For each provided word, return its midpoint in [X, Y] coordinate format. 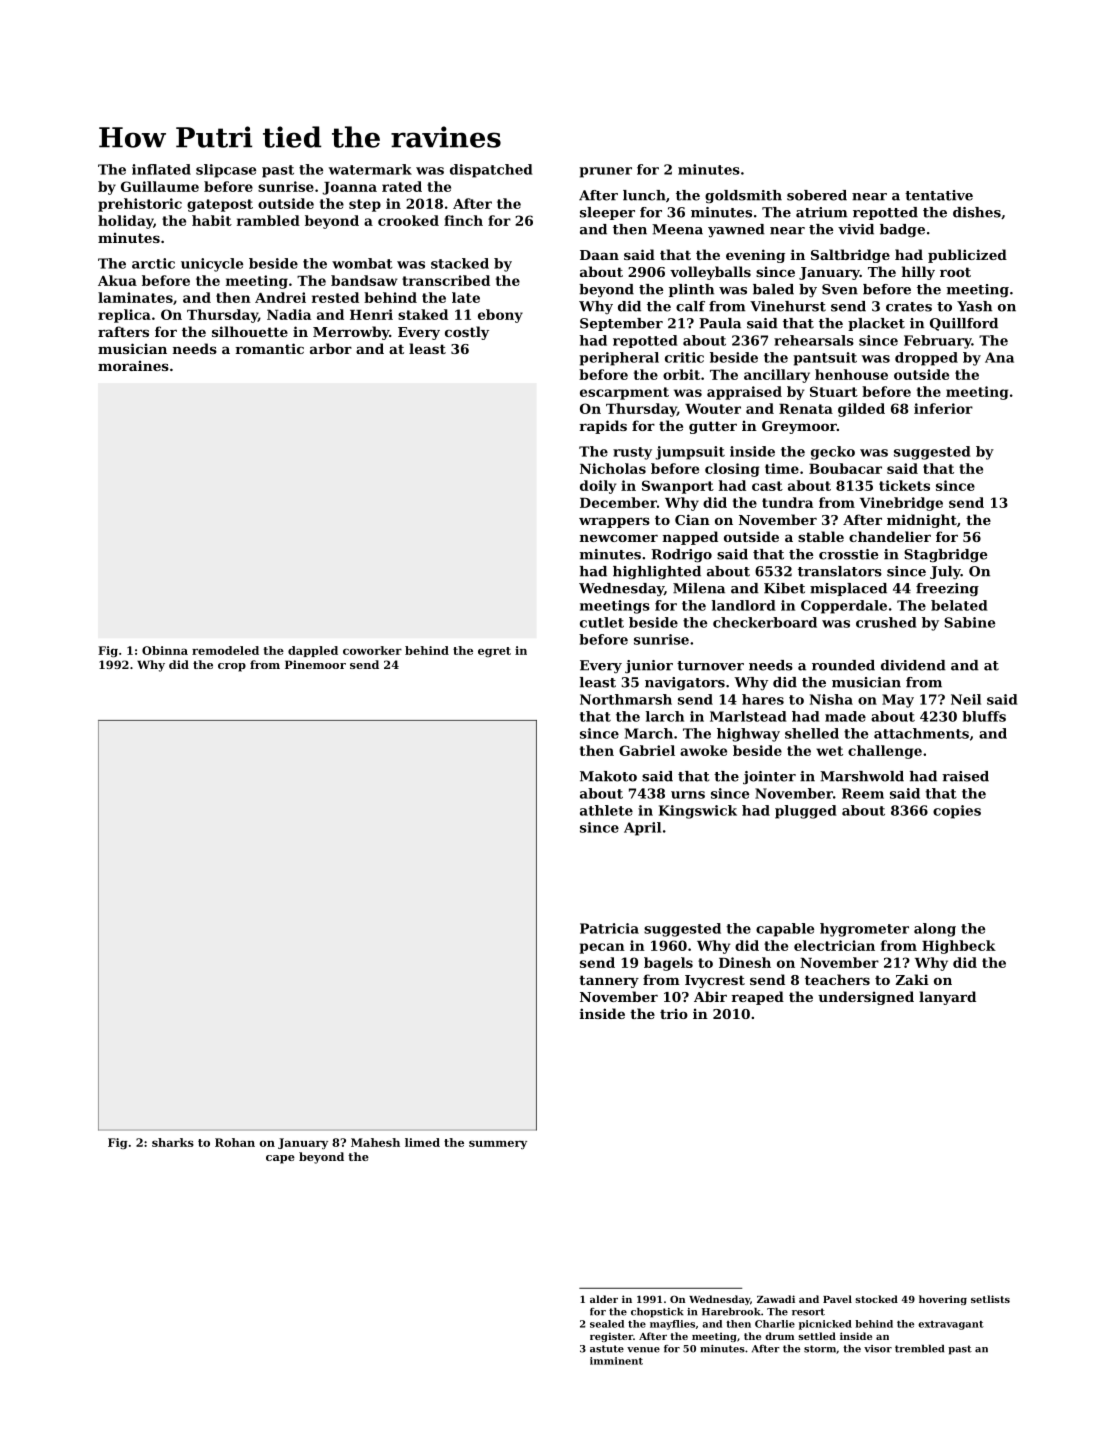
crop [232, 667]
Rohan [235, 1142]
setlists [990, 1299]
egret [494, 652]
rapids [603, 427]
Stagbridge [945, 556]
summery [498, 1144]
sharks [173, 1142]
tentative [939, 195]
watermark [370, 169]
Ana [999, 357]
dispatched [491, 171]
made [845, 716]
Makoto [608, 776]
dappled [313, 651]
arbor [331, 348]
